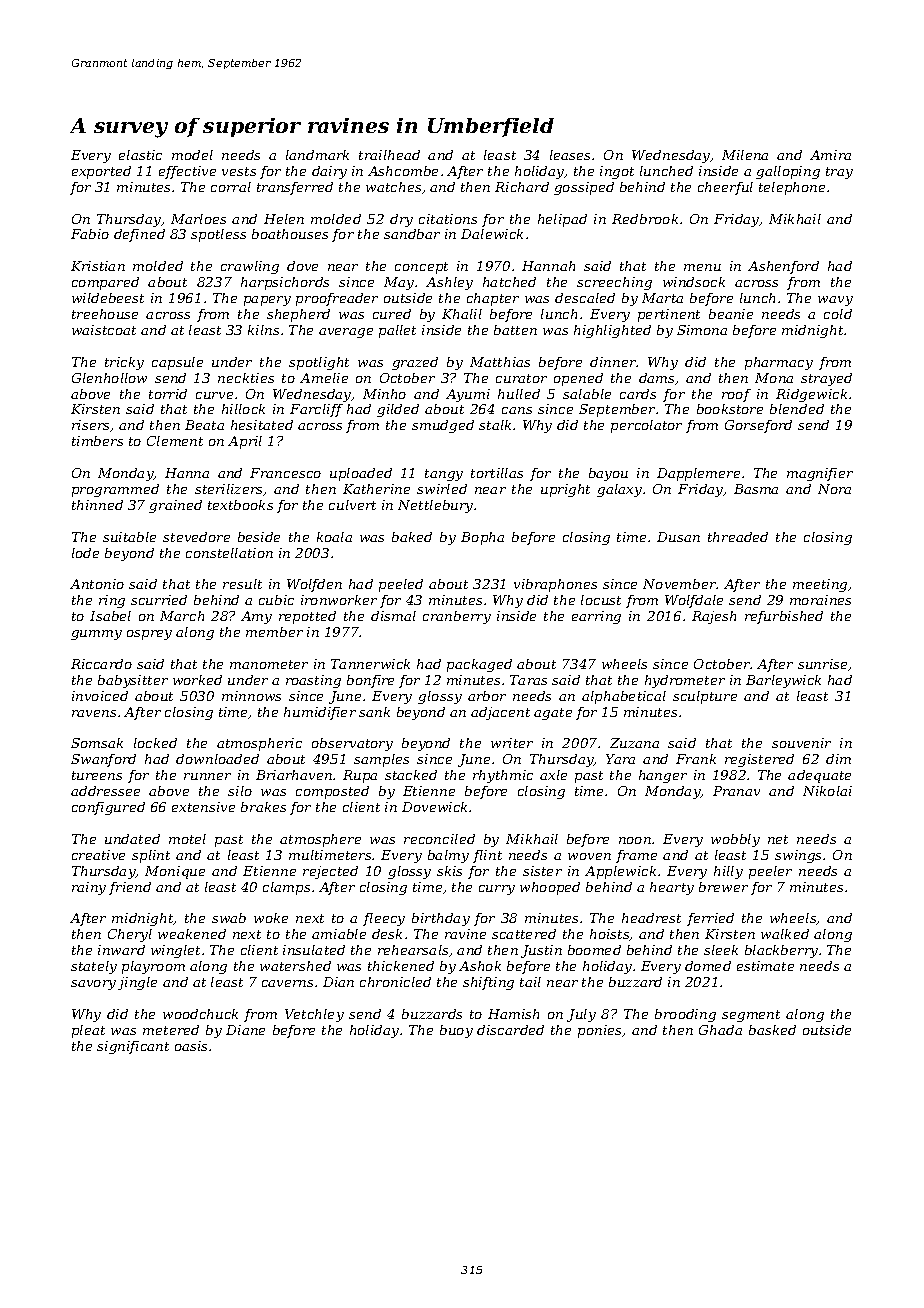 The height and width of the document is (1308, 924). I want to click on trailhead, so click(389, 155).
